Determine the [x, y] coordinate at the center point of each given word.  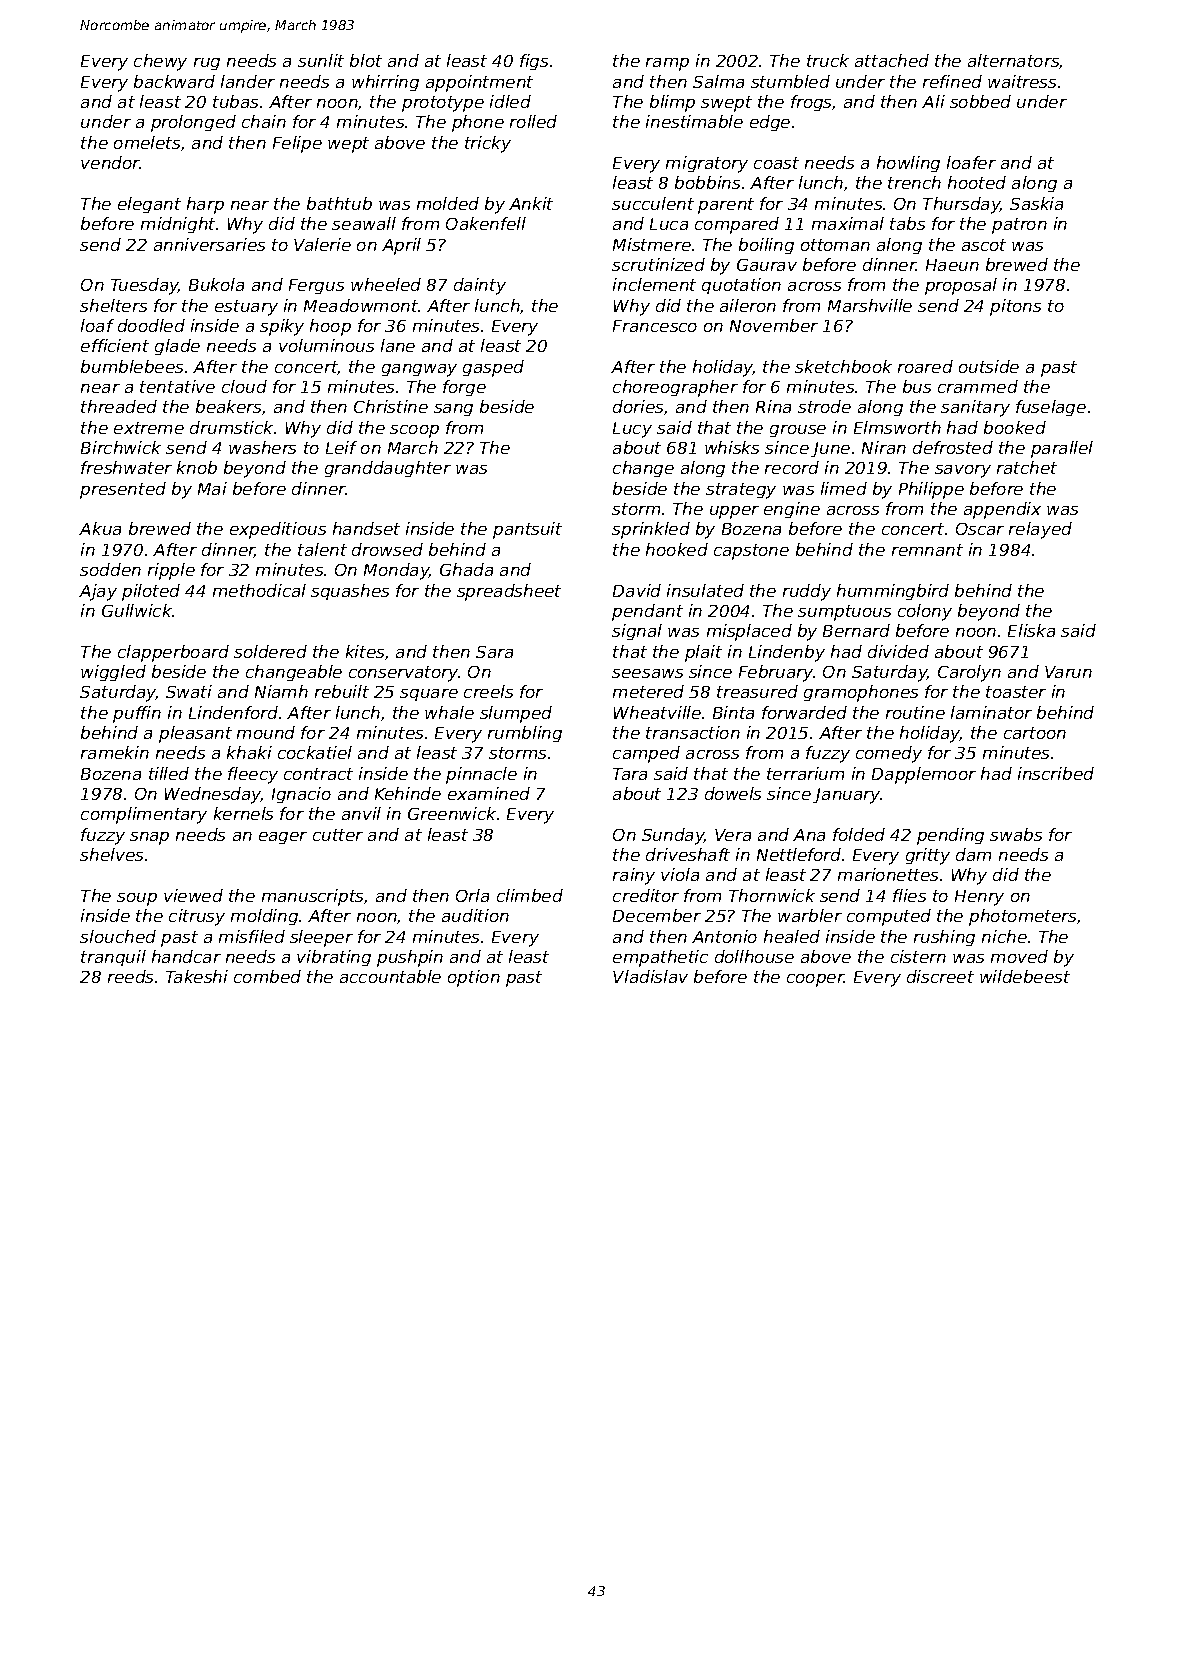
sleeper [321, 938]
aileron [748, 305]
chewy [160, 62]
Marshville [870, 305]
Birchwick [121, 447]
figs [534, 62]
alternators [1014, 61]
